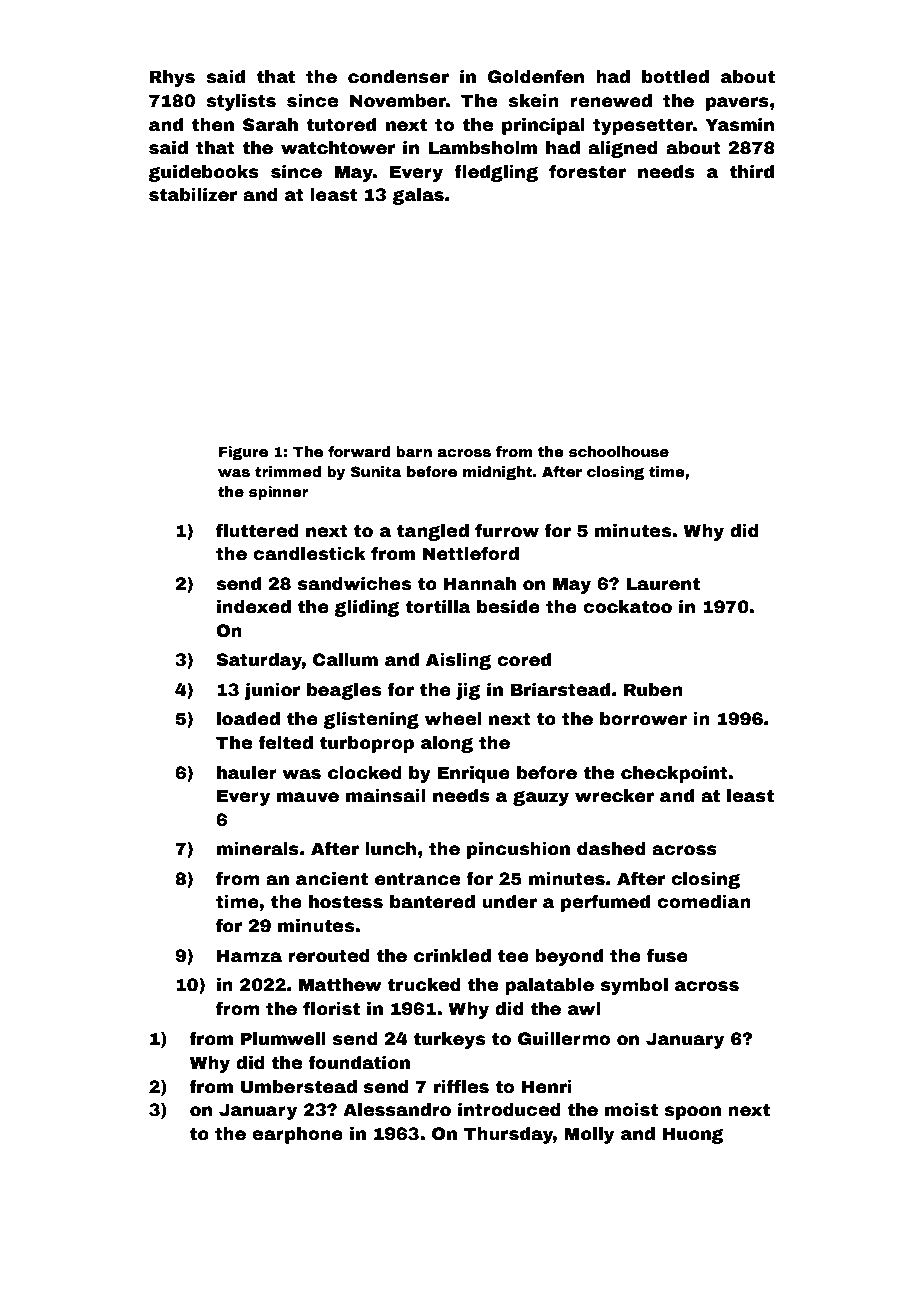 The image size is (924, 1311). I want to click on Ruben, so click(653, 690).
